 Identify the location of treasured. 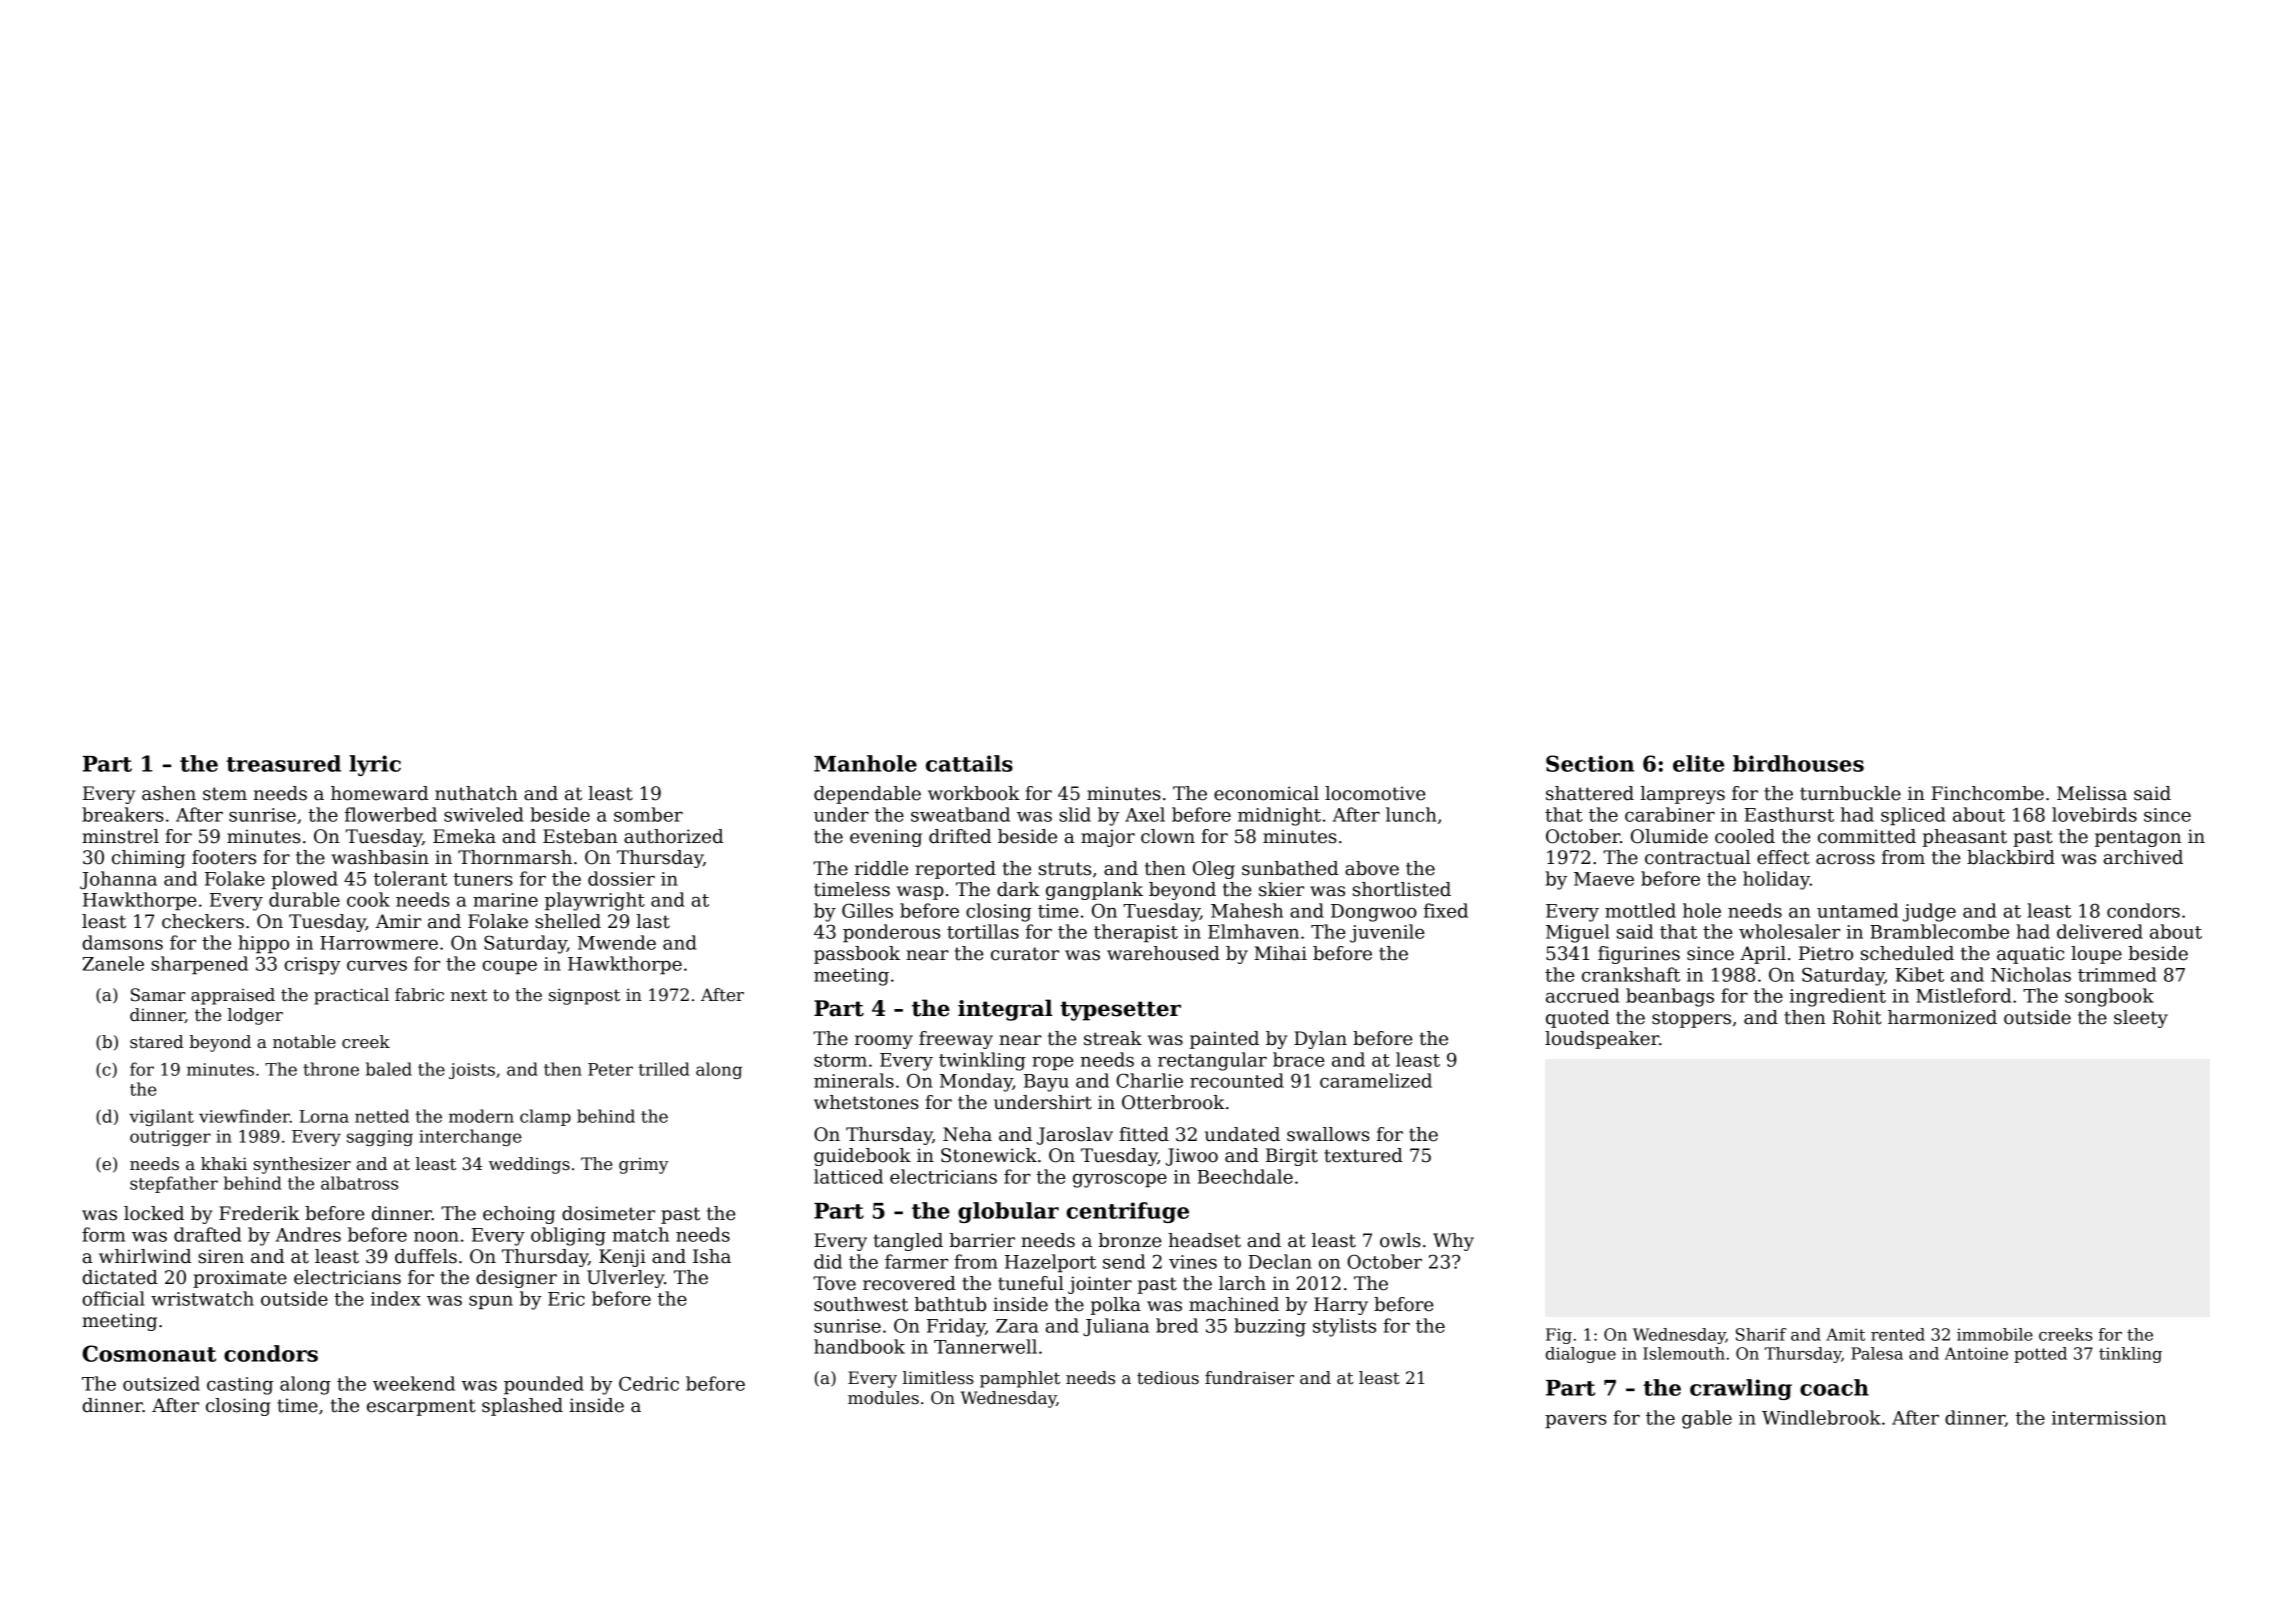
(283, 763).
